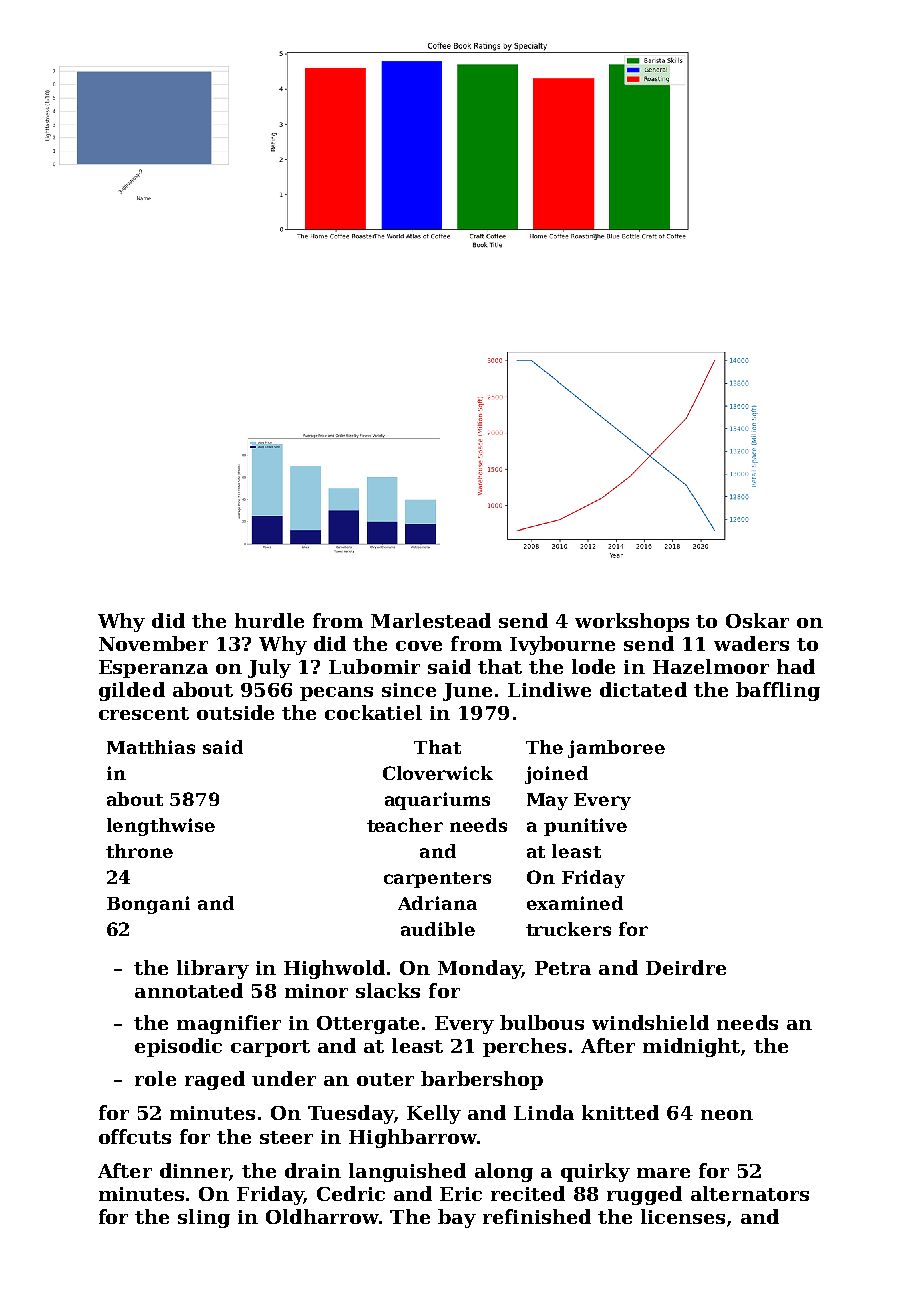  I want to click on dinner, so click(194, 1170).
